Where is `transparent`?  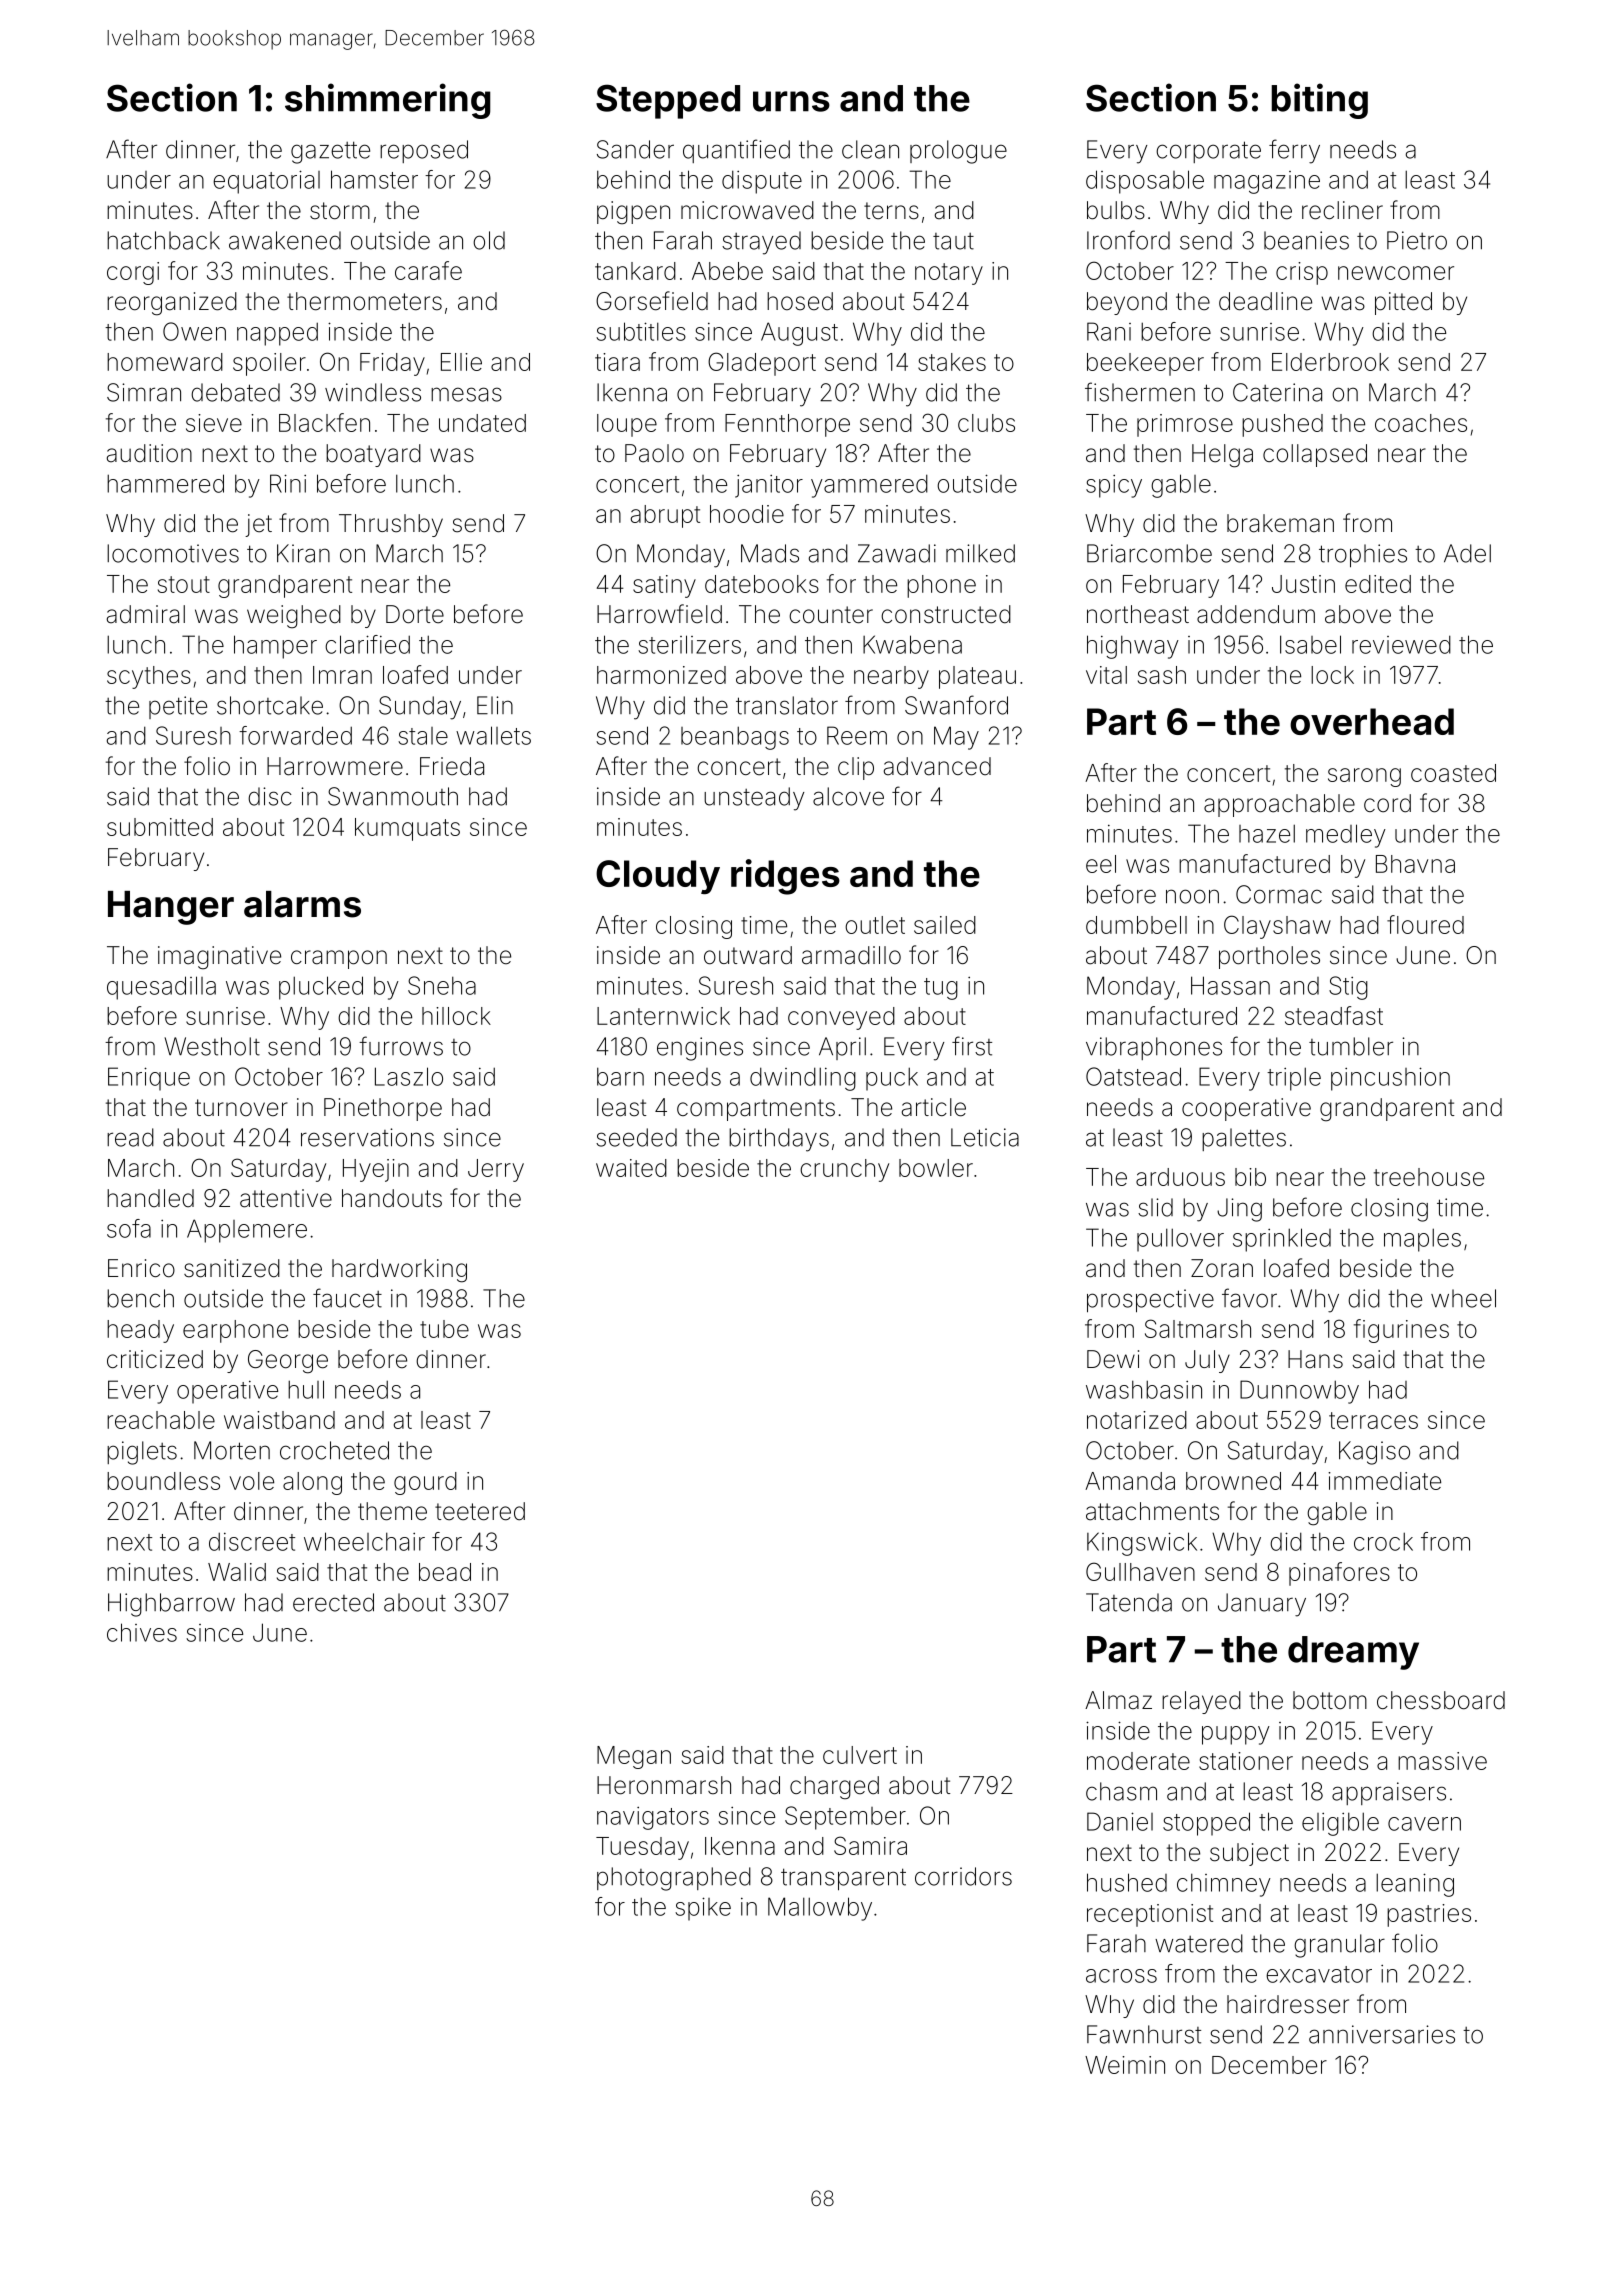 transparent is located at coordinates (843, 1879).
